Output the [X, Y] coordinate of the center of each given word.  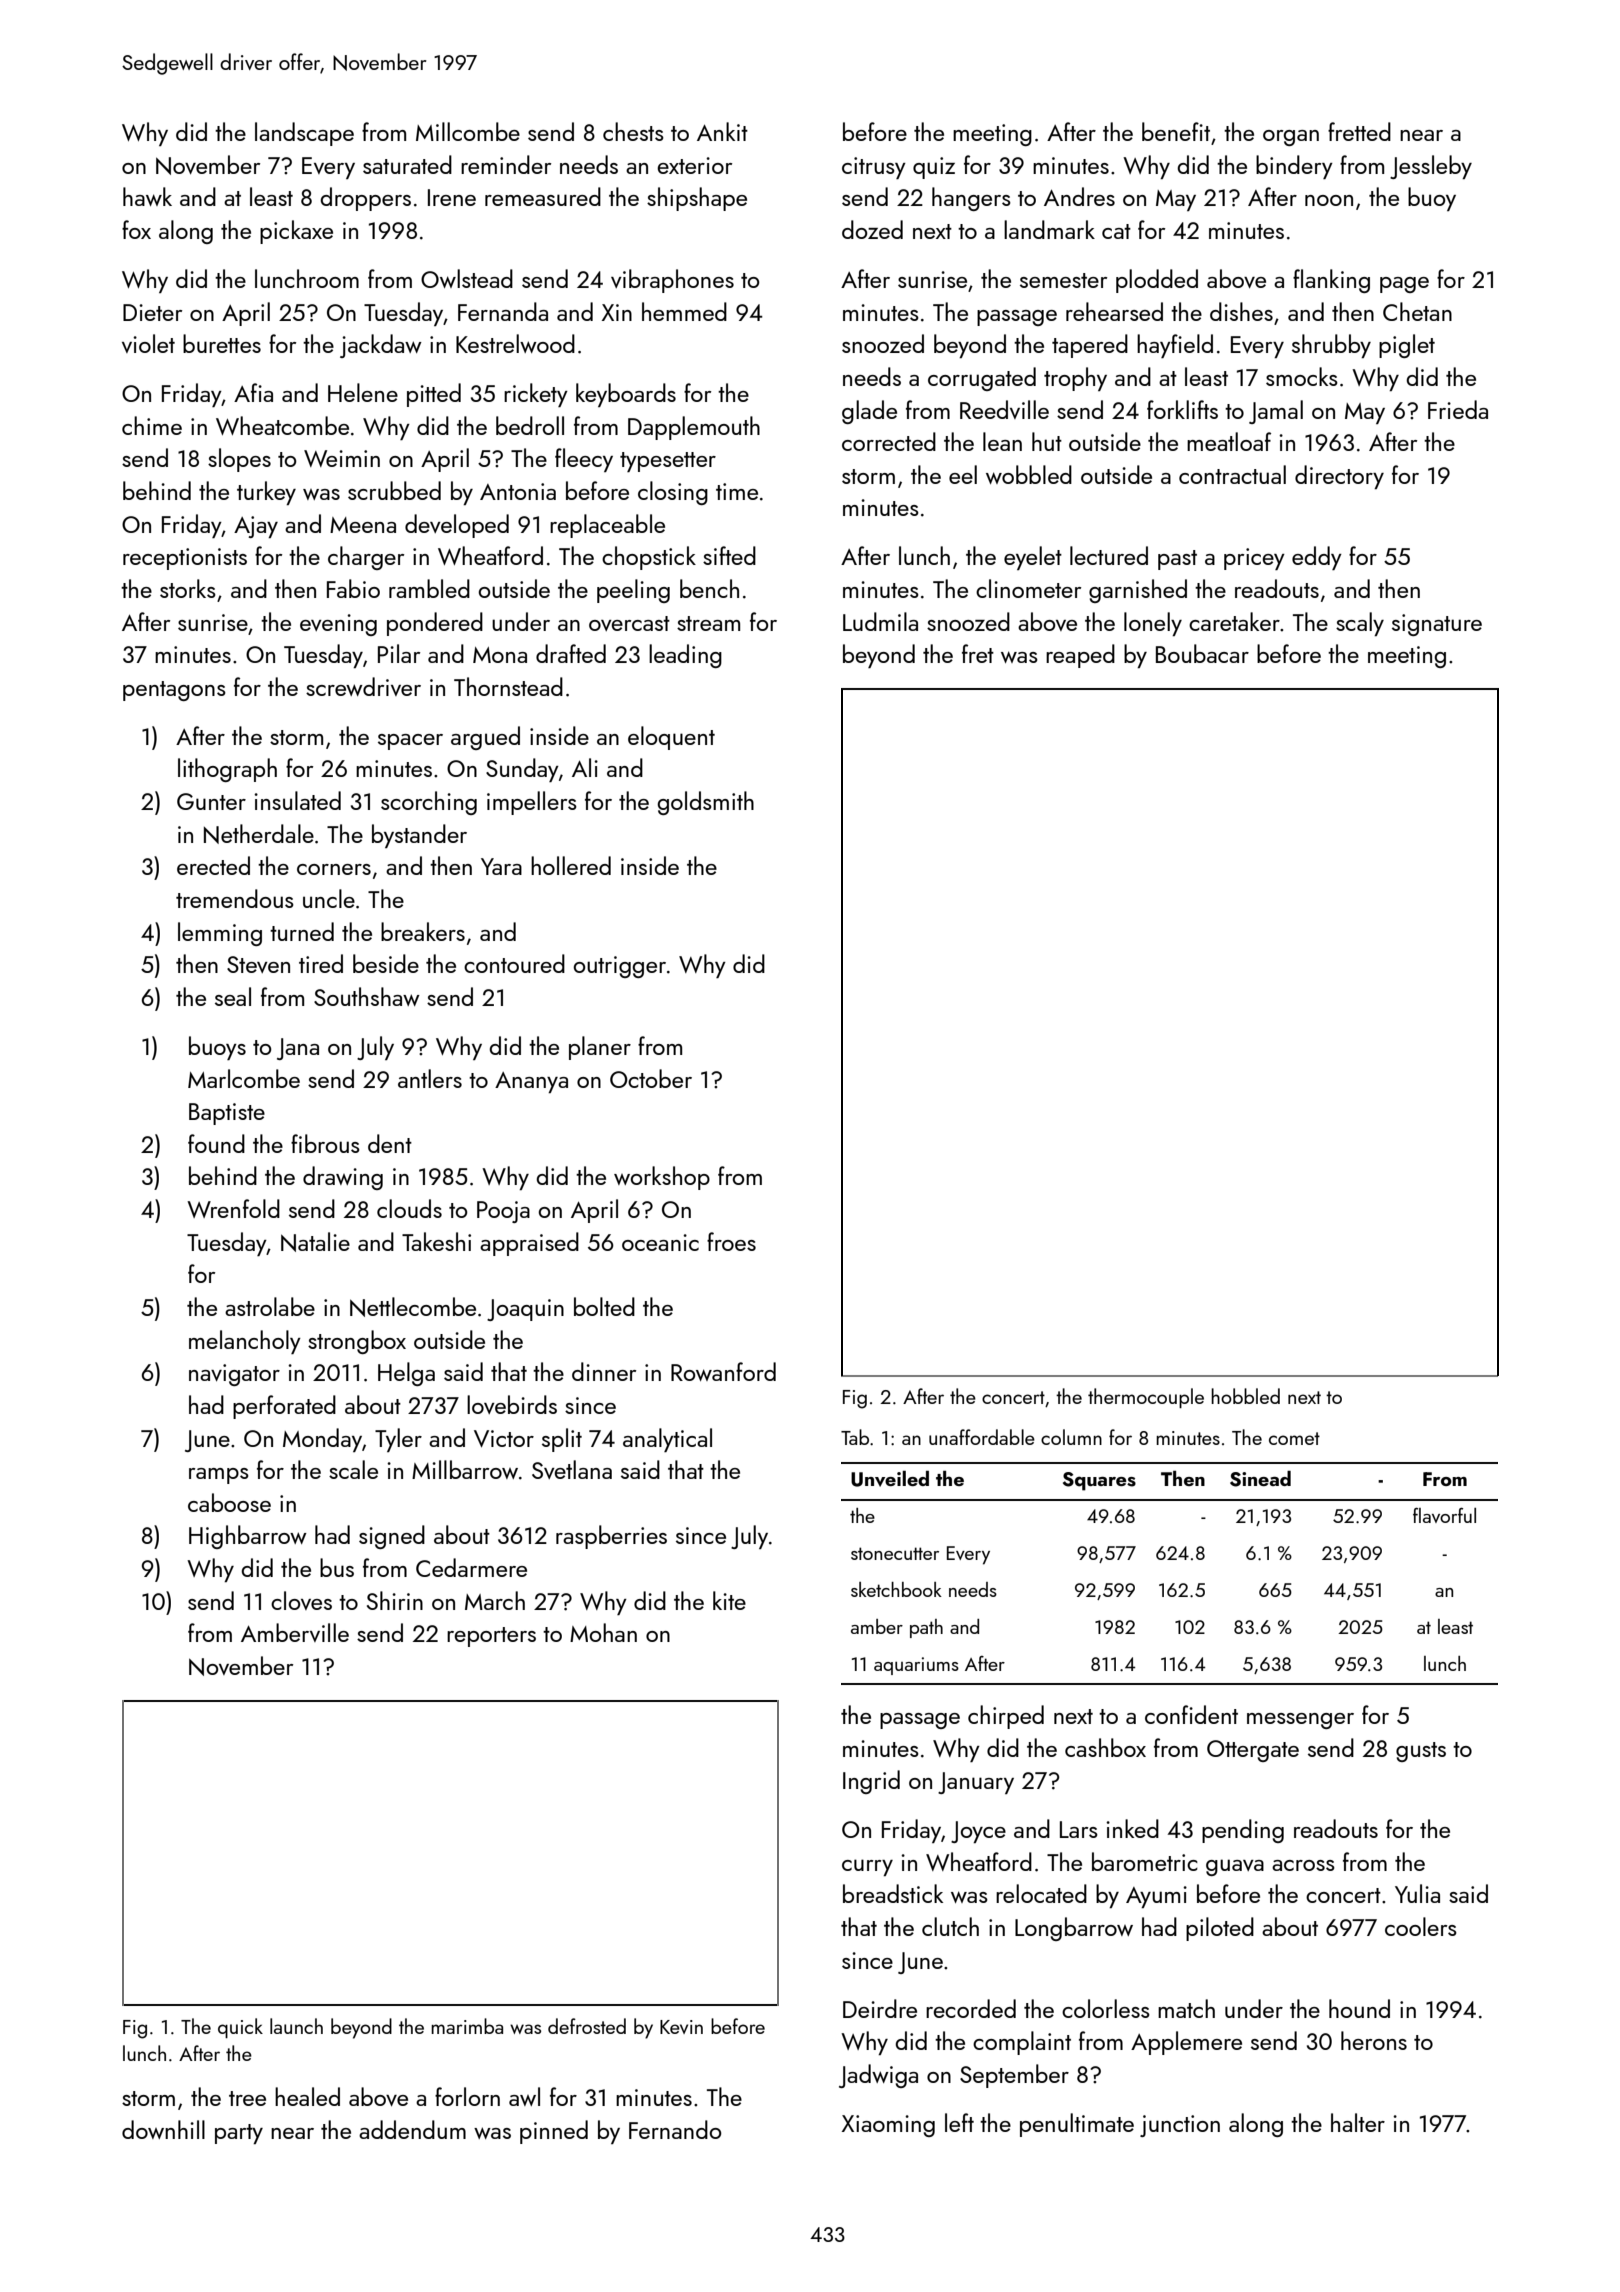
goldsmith [705, 803]
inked [1132, 1828]
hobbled [1245, 1396]
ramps [219, 1476]
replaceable [607, 526]
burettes [222, 343]
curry [867, 1867]
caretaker [1234, 621]
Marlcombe [244, 1078]
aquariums [916, 1666]
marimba [467, 2026]
